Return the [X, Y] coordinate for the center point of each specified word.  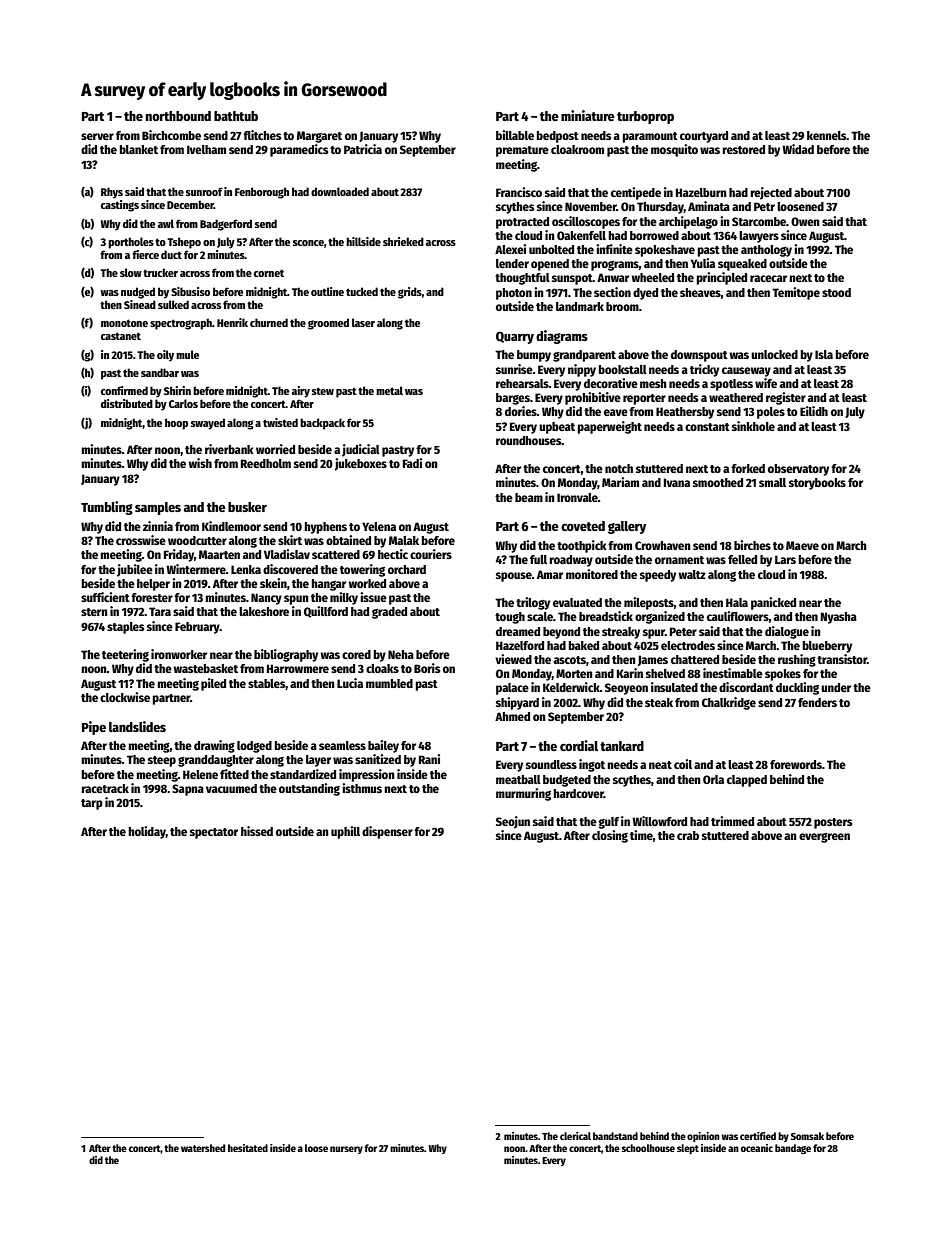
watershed [203, 1148]
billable [515, 135]
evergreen [824, 838]
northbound [178, 116]
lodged [254, 747]
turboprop [645, 117]
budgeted [567, 781]
